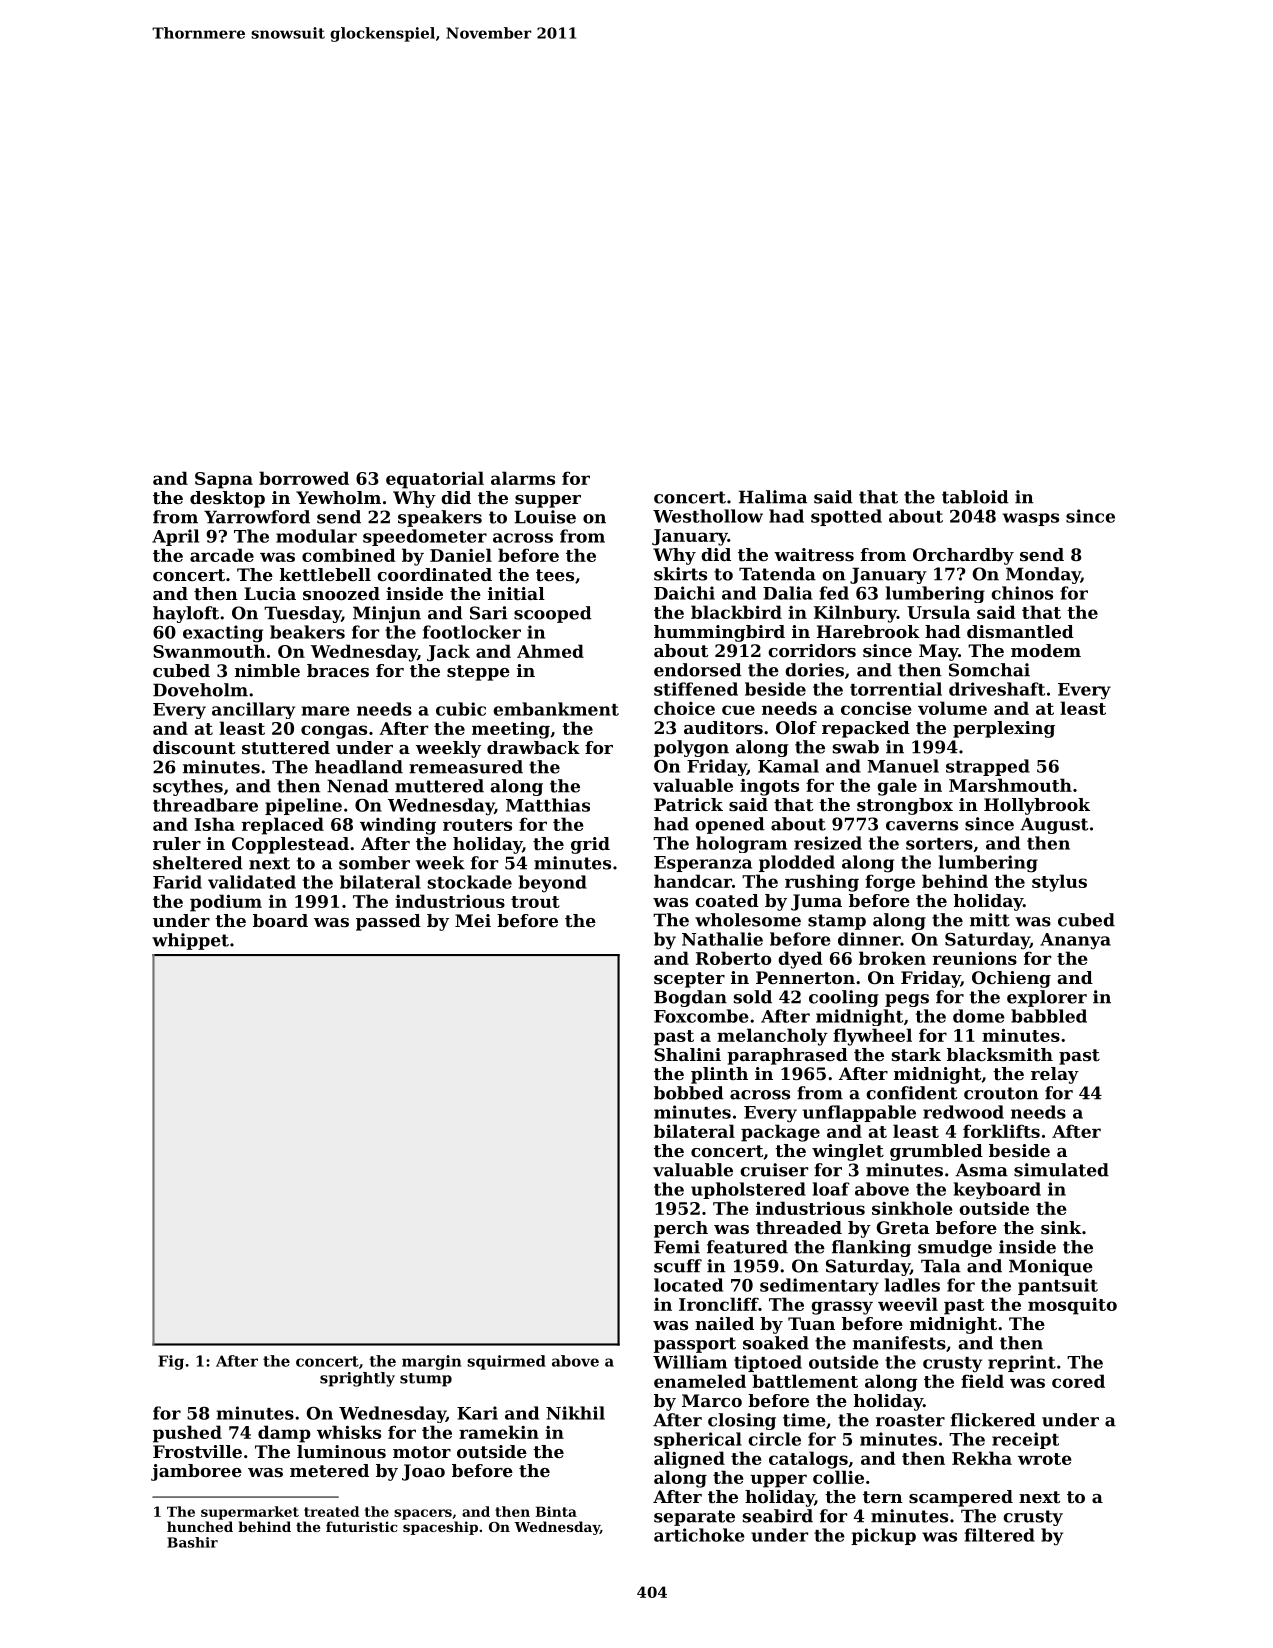 The image size is (1273, 1648). Describe the element at coordinates (975, 497) in the page. I see `tabloid` at that location.
